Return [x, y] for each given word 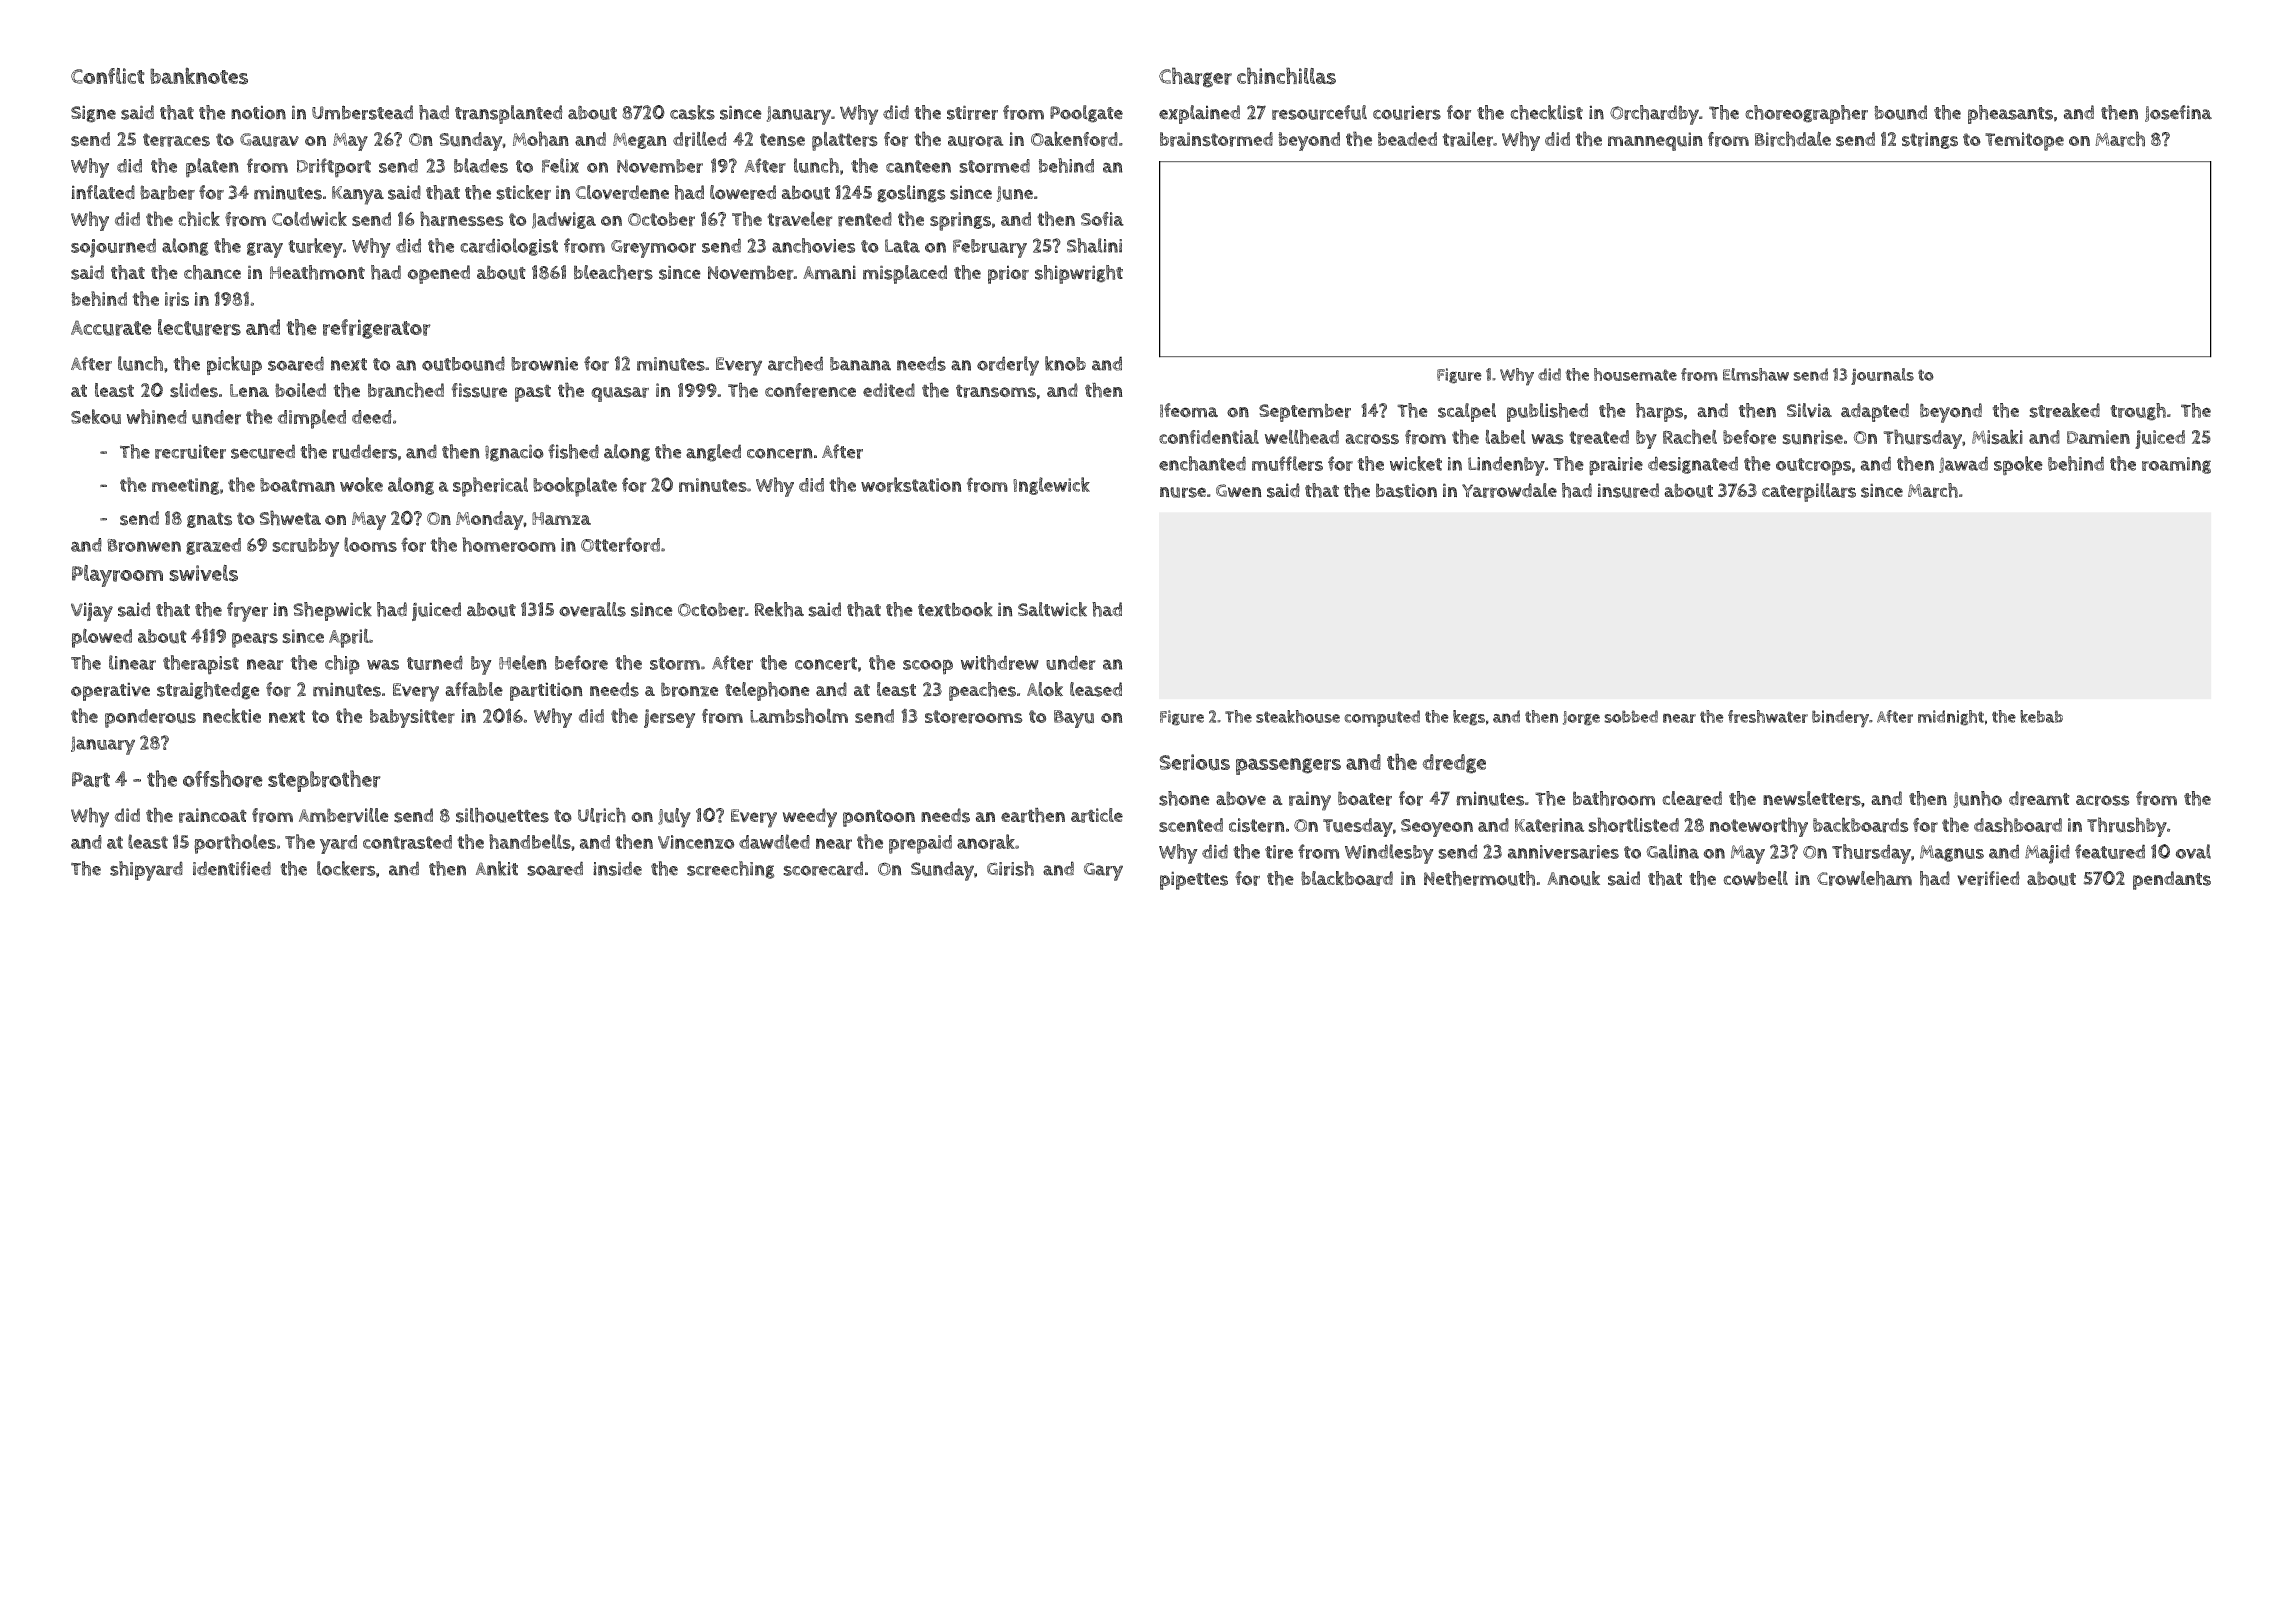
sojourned [113, 248]
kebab [2041, 716]
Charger [1195, 77]
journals [1882, 376]
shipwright [1079, 274]
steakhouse [1298, 716]
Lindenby [1506, 466]
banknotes [199, 76]
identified [232, 868]
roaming [2176, 465]
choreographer [1806, 114]
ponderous [150, 718]
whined [156, 416]
